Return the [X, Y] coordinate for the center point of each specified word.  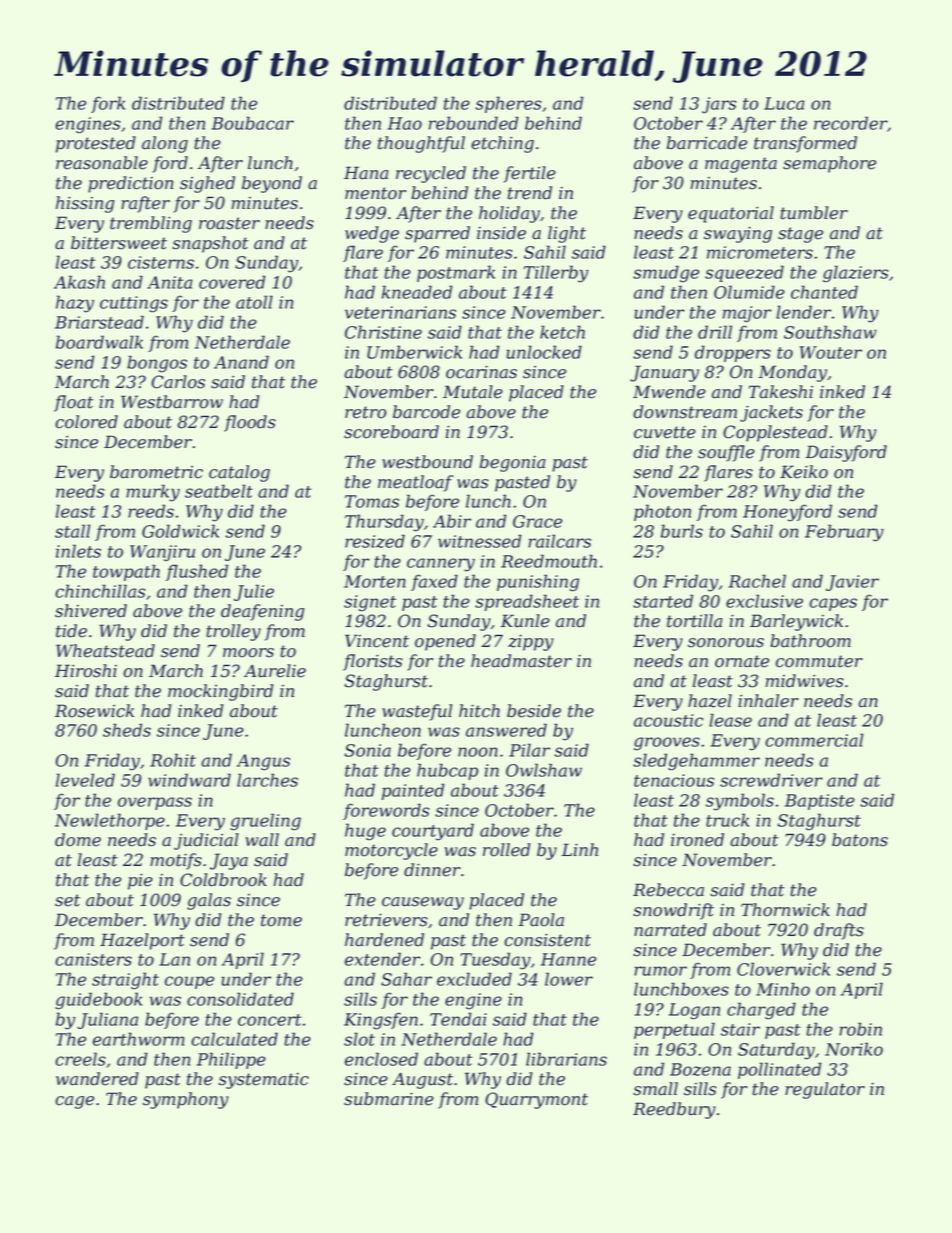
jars [719, 105]
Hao [404, 123]
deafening [262, 612]
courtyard [433, 832]
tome [281, 920]
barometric [156, 472]
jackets [771, 413]
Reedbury [674, 1110]
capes [833, 604]
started [663, 601]
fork [108, 104]
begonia [512, 463]
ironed [697, 840]
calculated [234, 1039]
